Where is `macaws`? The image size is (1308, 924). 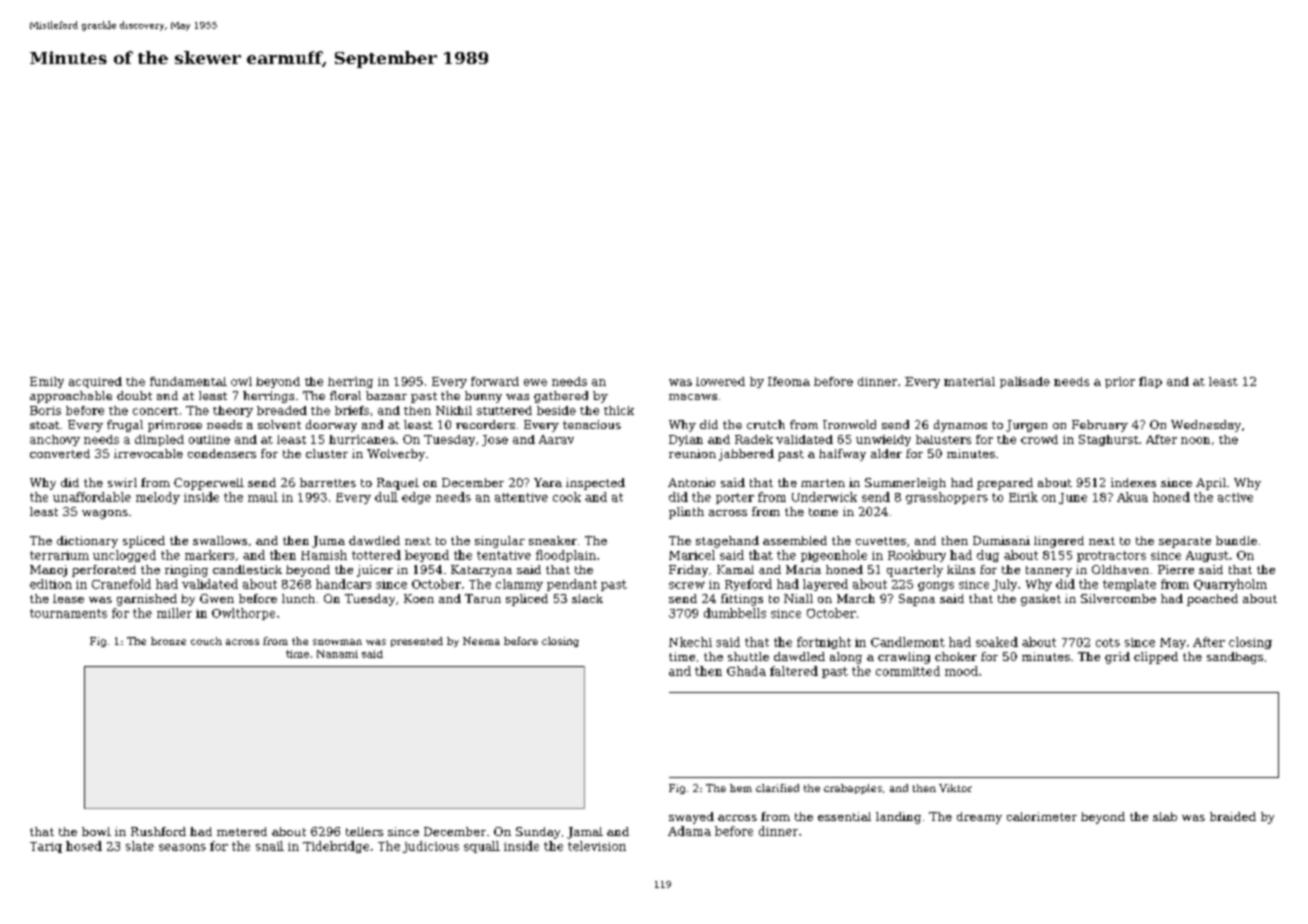
macaws is located at coordinates (693, 397).
